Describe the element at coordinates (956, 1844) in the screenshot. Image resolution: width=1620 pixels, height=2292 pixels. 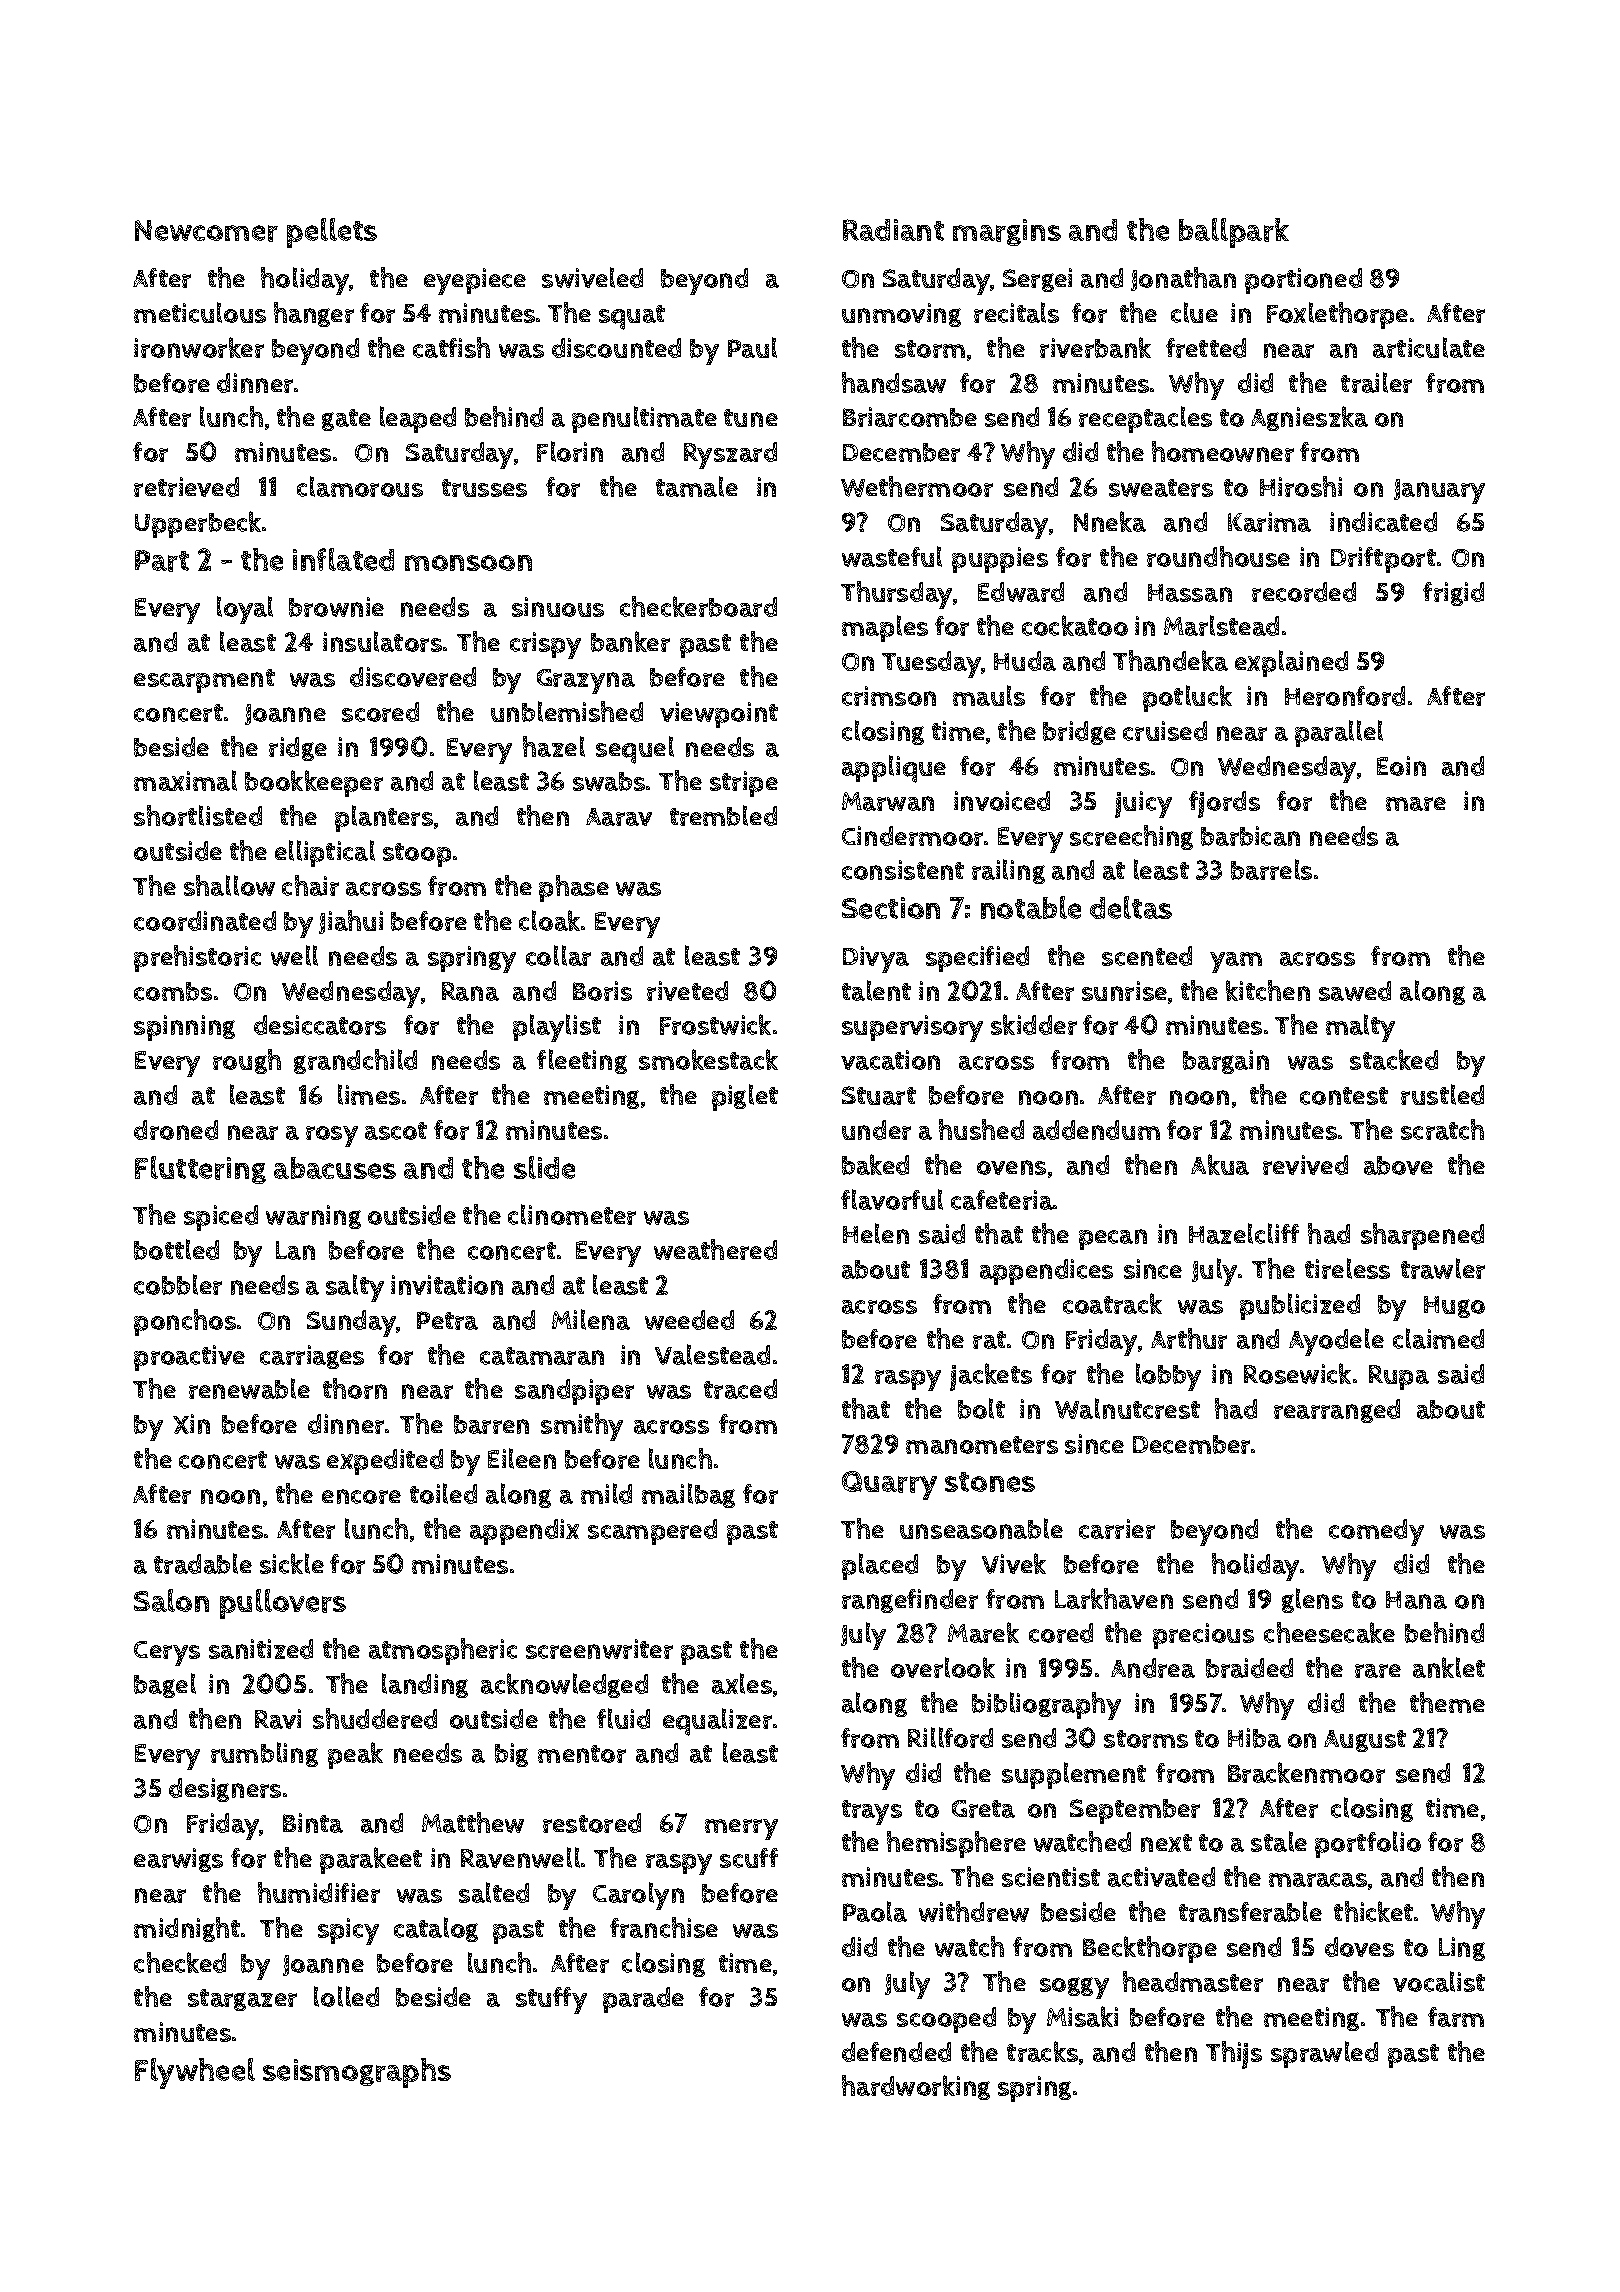
I see `hemisphere` at that location.
